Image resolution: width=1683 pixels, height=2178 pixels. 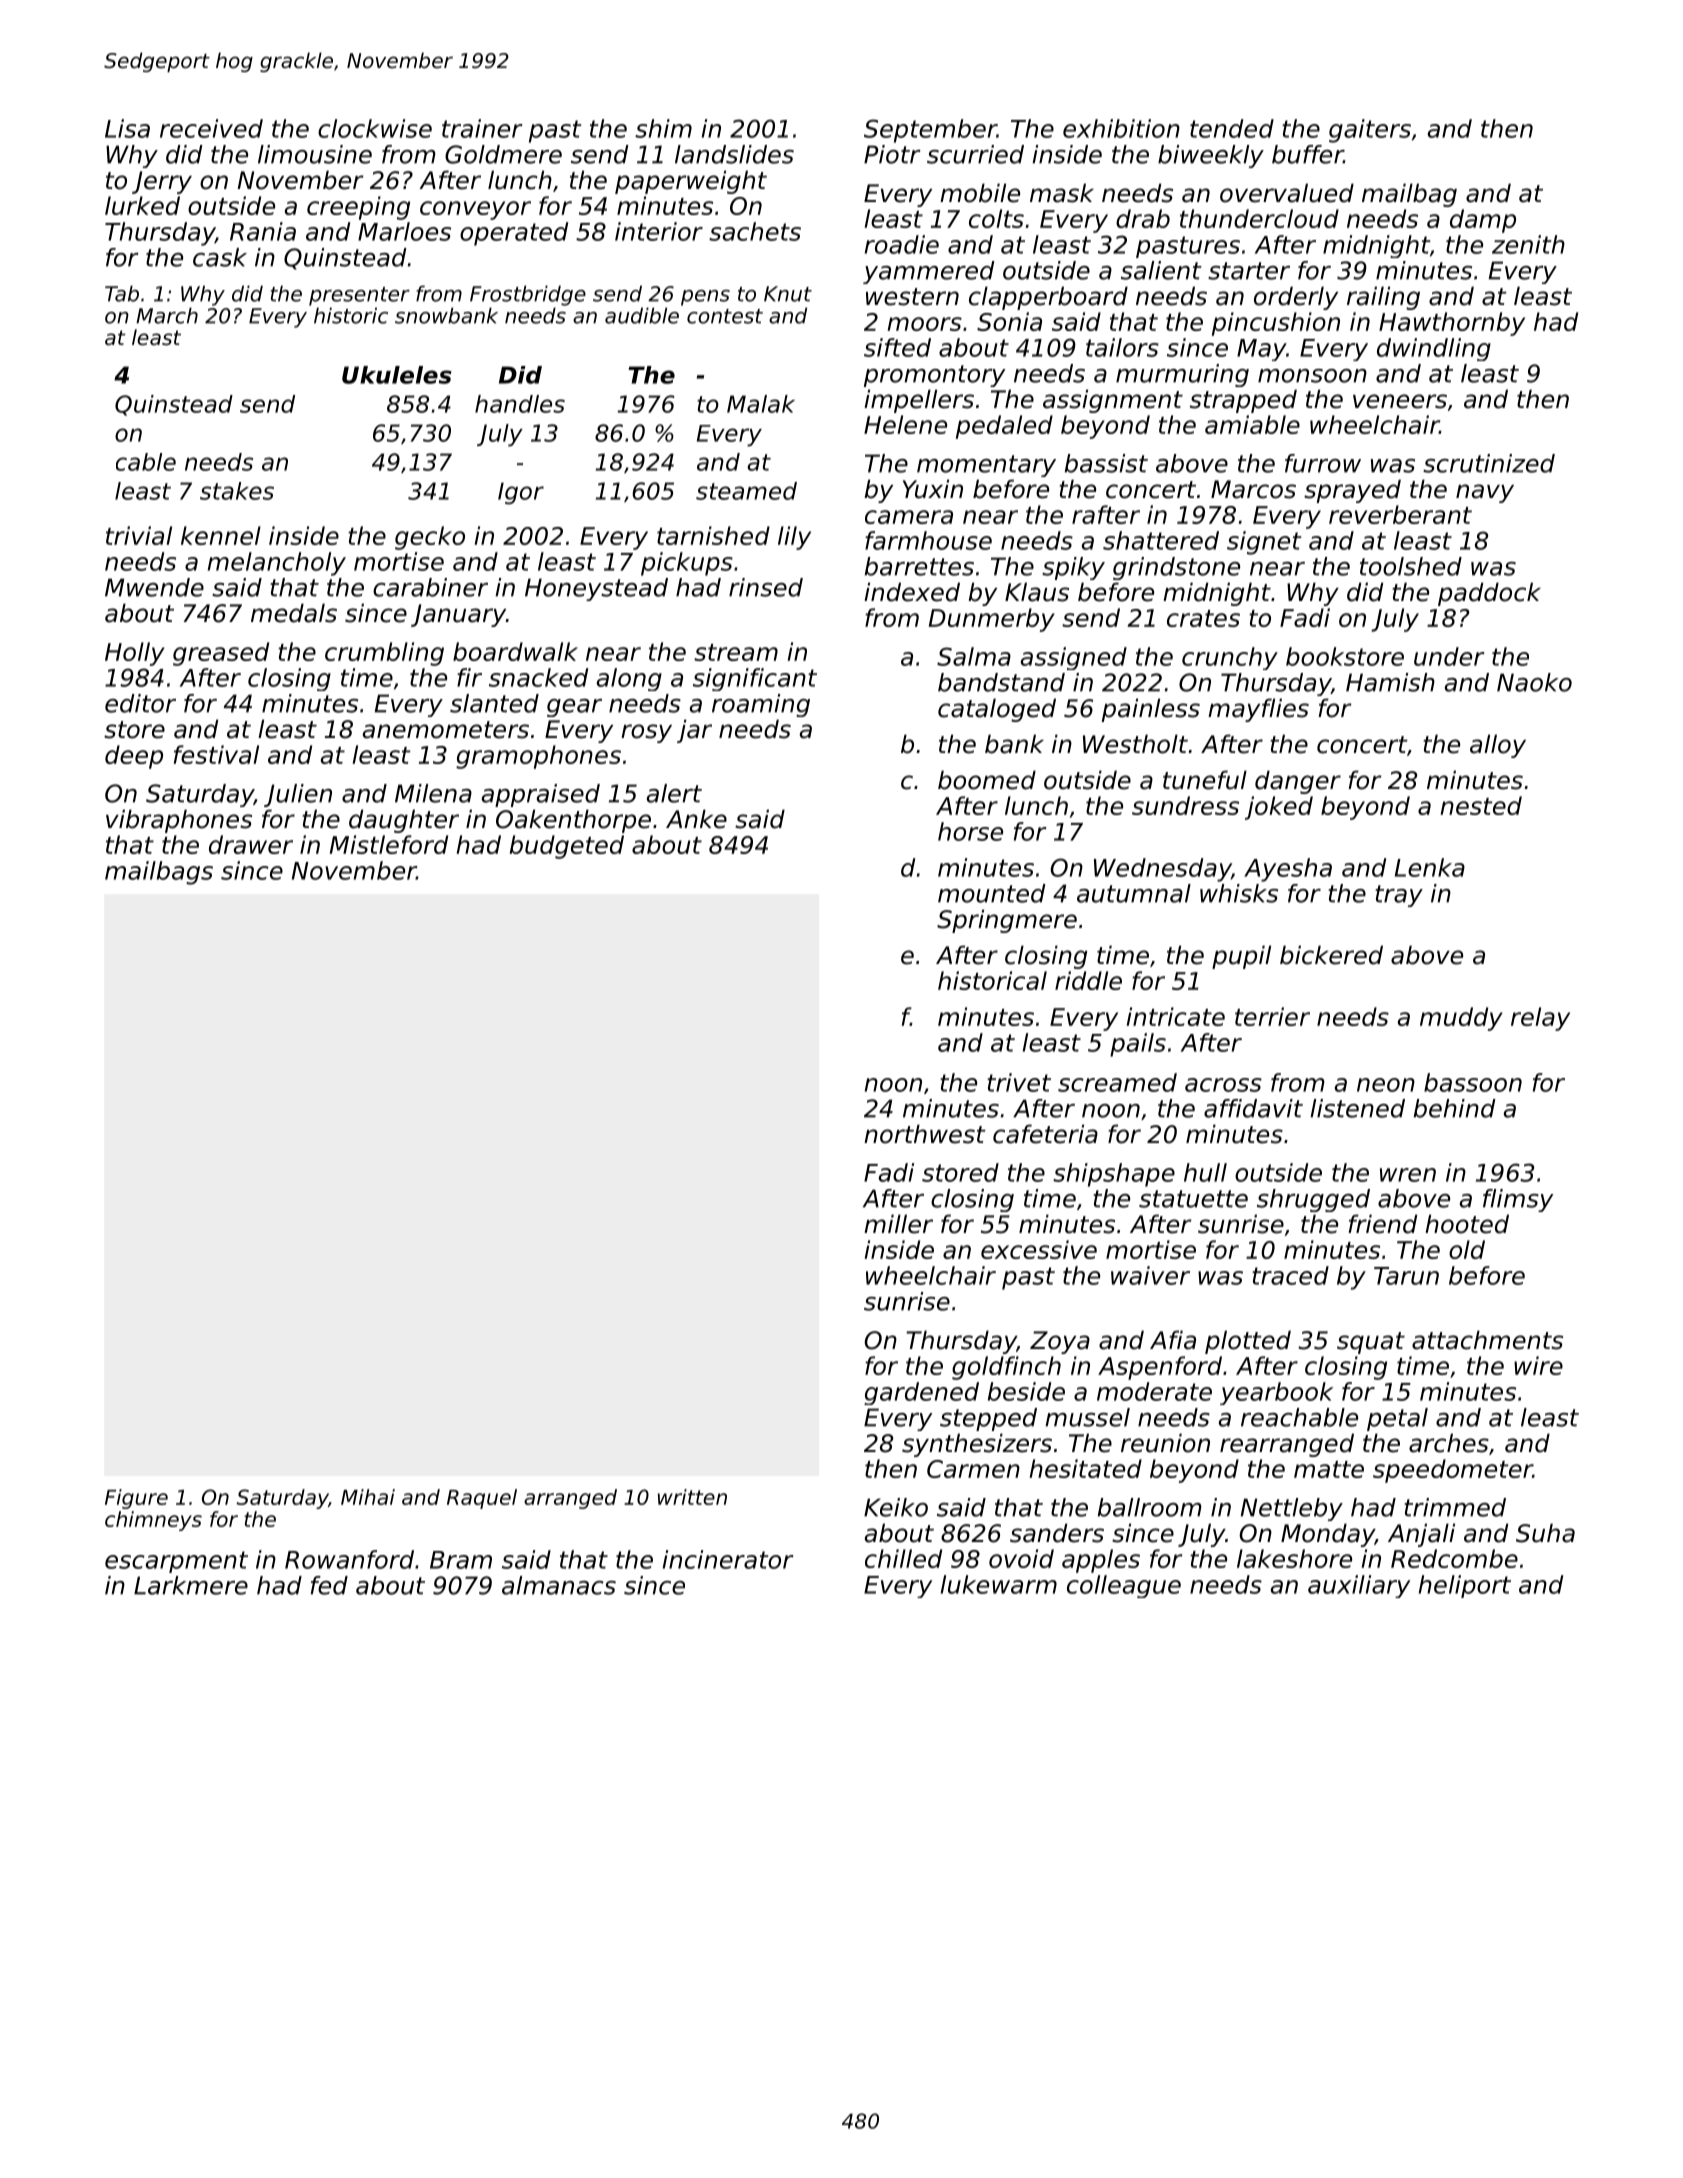 What do you see at coordinates (1411, 566) in the document?
I see `toolshed` at bounding box center [1411, 566].
